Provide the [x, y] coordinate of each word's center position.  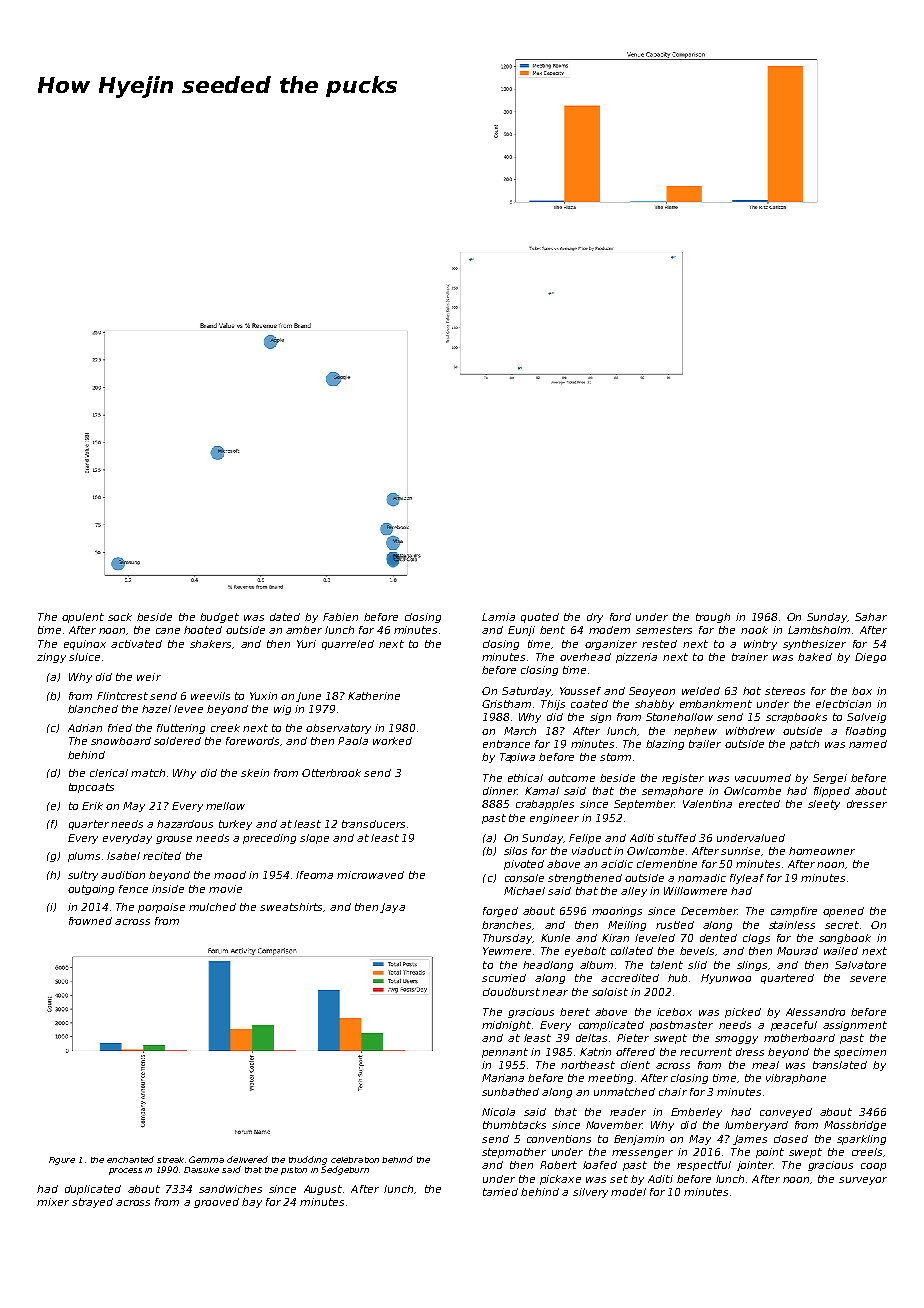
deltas [591, 1038]
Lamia [498, 617]
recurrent [706, 1052]
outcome [571, 778]
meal [765, 1065]
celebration [355, 1160]
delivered [247, 1159]
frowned [90, 921]
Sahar [871, 617]
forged [500, 912]
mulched [212, 907]
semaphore [672, 792]
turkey [235, 825]
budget [219, 618]
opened [843, 912]
